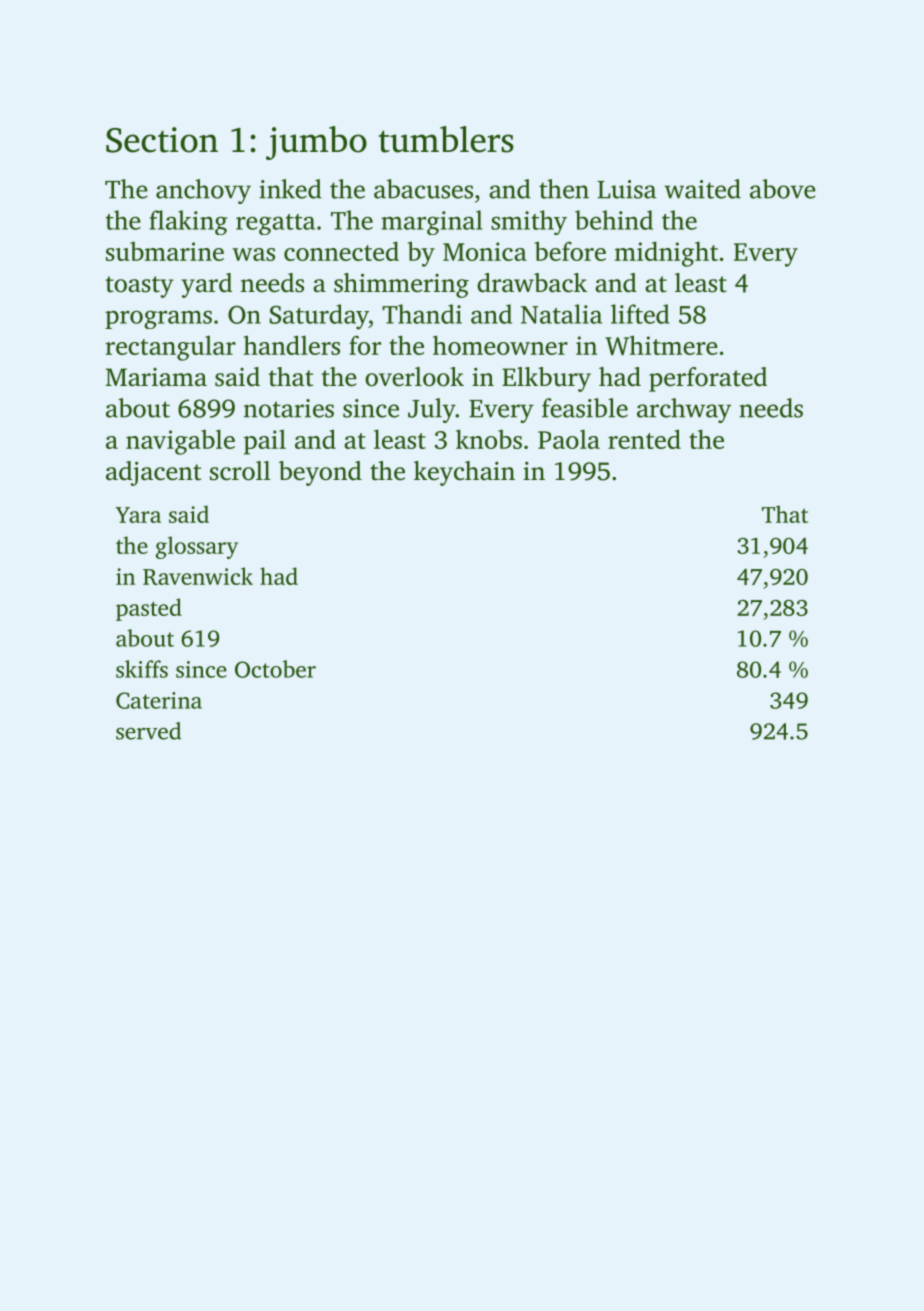  What do you see at coordinates (626, 189) in the screenshot?
I see `Luisa` at bounding box center [626, 189].
